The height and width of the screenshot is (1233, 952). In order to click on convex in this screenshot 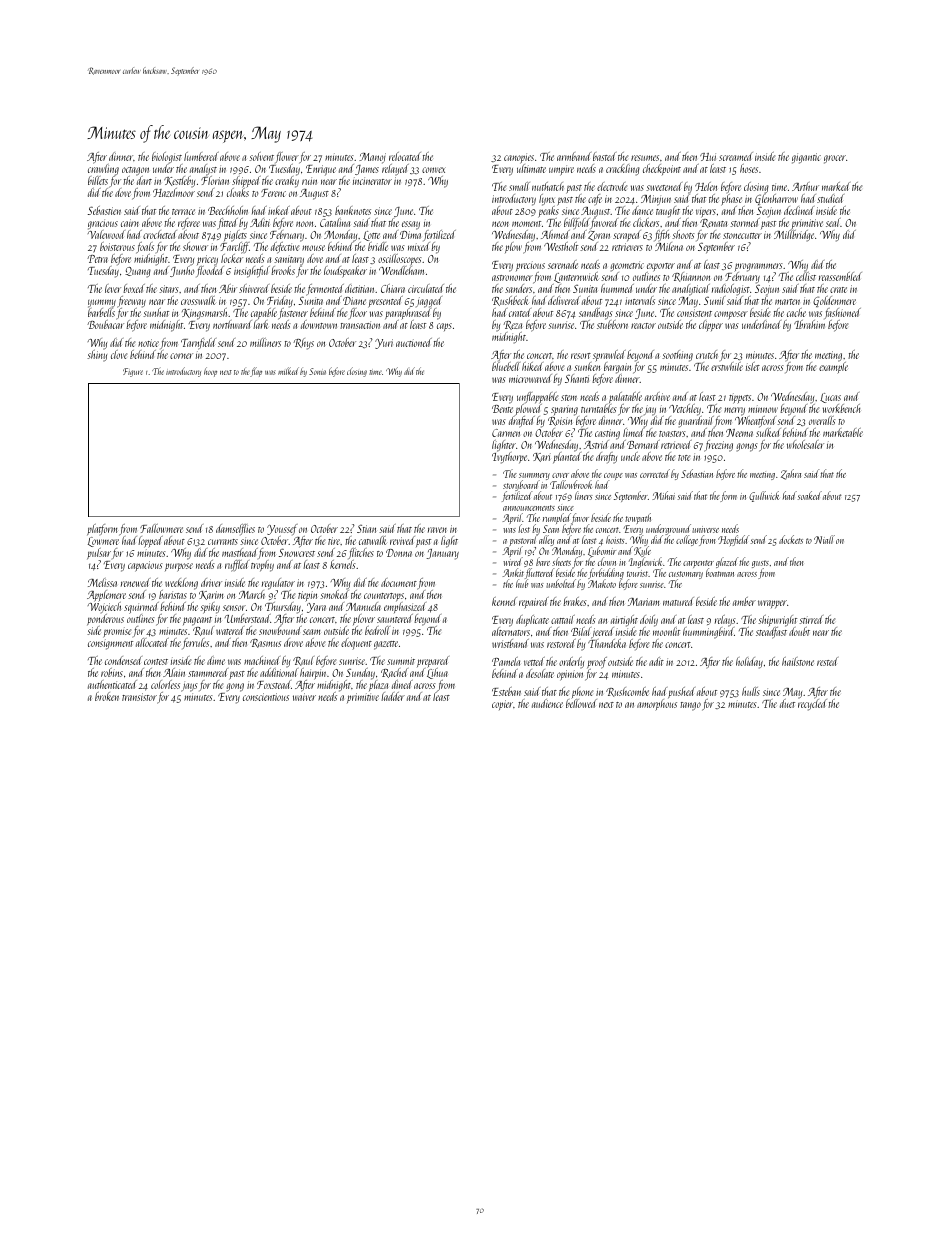, I will do `click(434, 170)`.
